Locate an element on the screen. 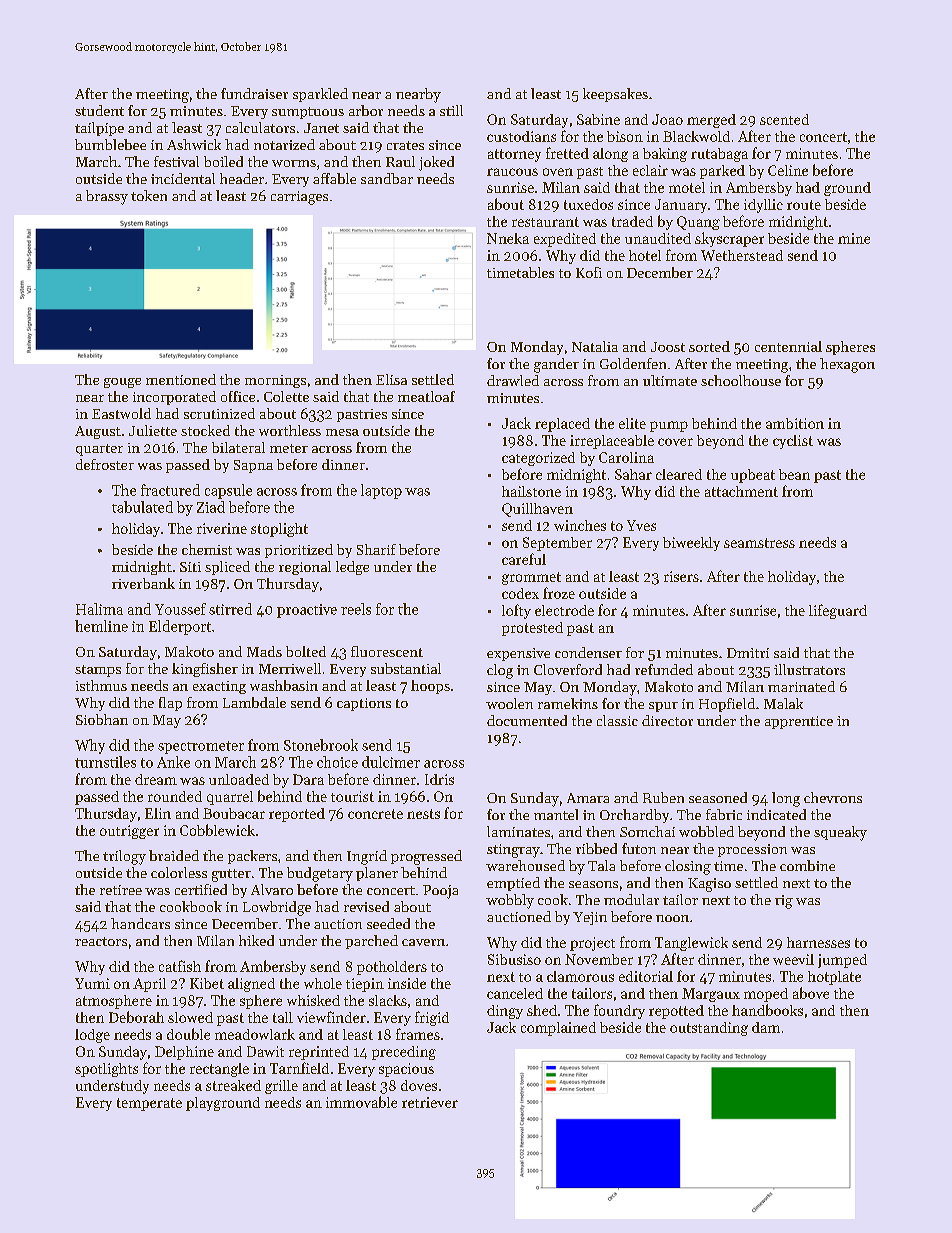 The image size is (952, 1233). retriever is located at coordinates (430, 1102).
